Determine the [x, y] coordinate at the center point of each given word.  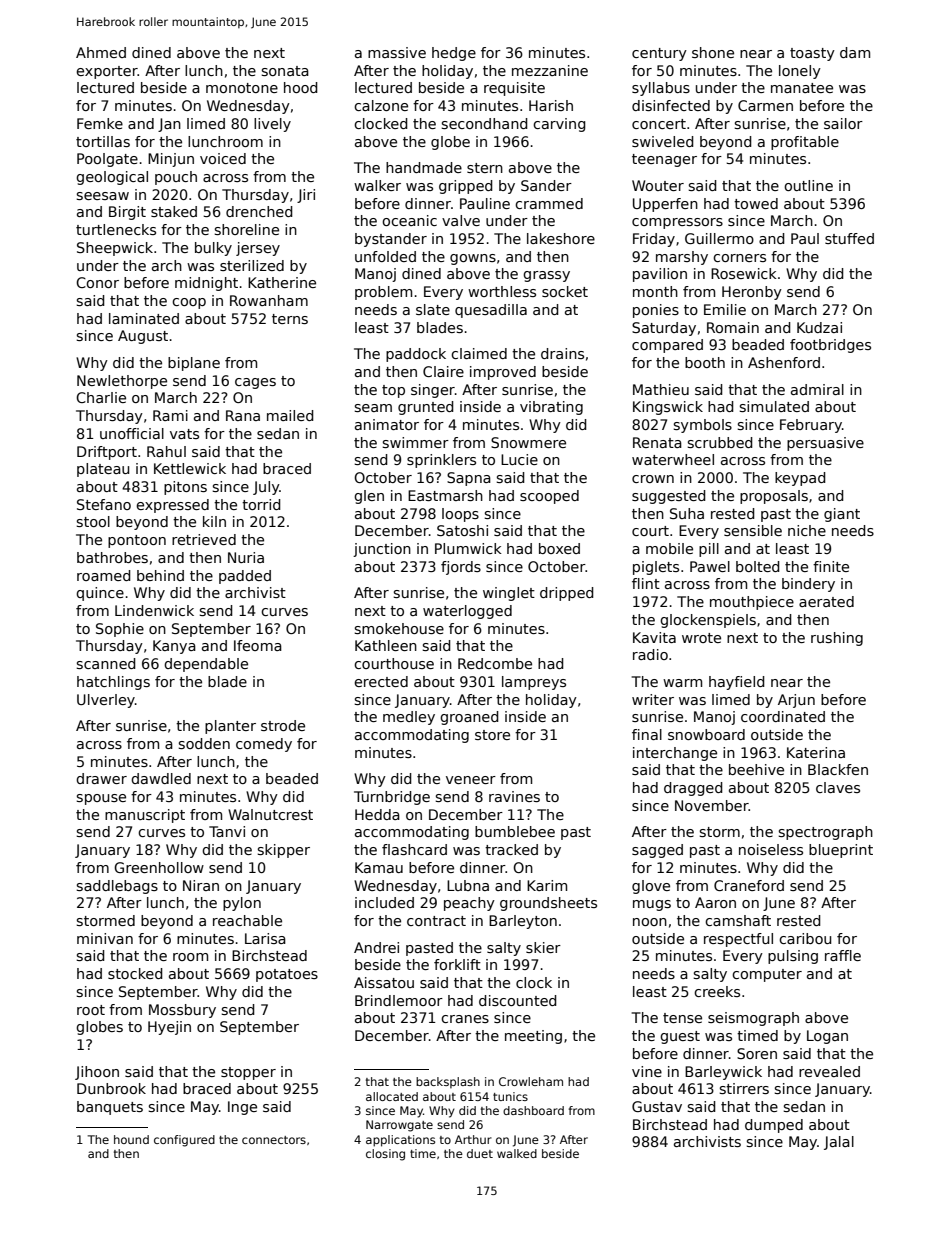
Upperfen [665, 205]
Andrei [376, 947]
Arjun [796, 701]
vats [184, 434]
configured [184, 1141]
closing [385, 1155]
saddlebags [117, 887]
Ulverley [106, 701]
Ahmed [101, 52]
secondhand [485, 123]
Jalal [839, 1143]
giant [842, 515]
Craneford [749, 885]
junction [382, 550]
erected [381, 681]
